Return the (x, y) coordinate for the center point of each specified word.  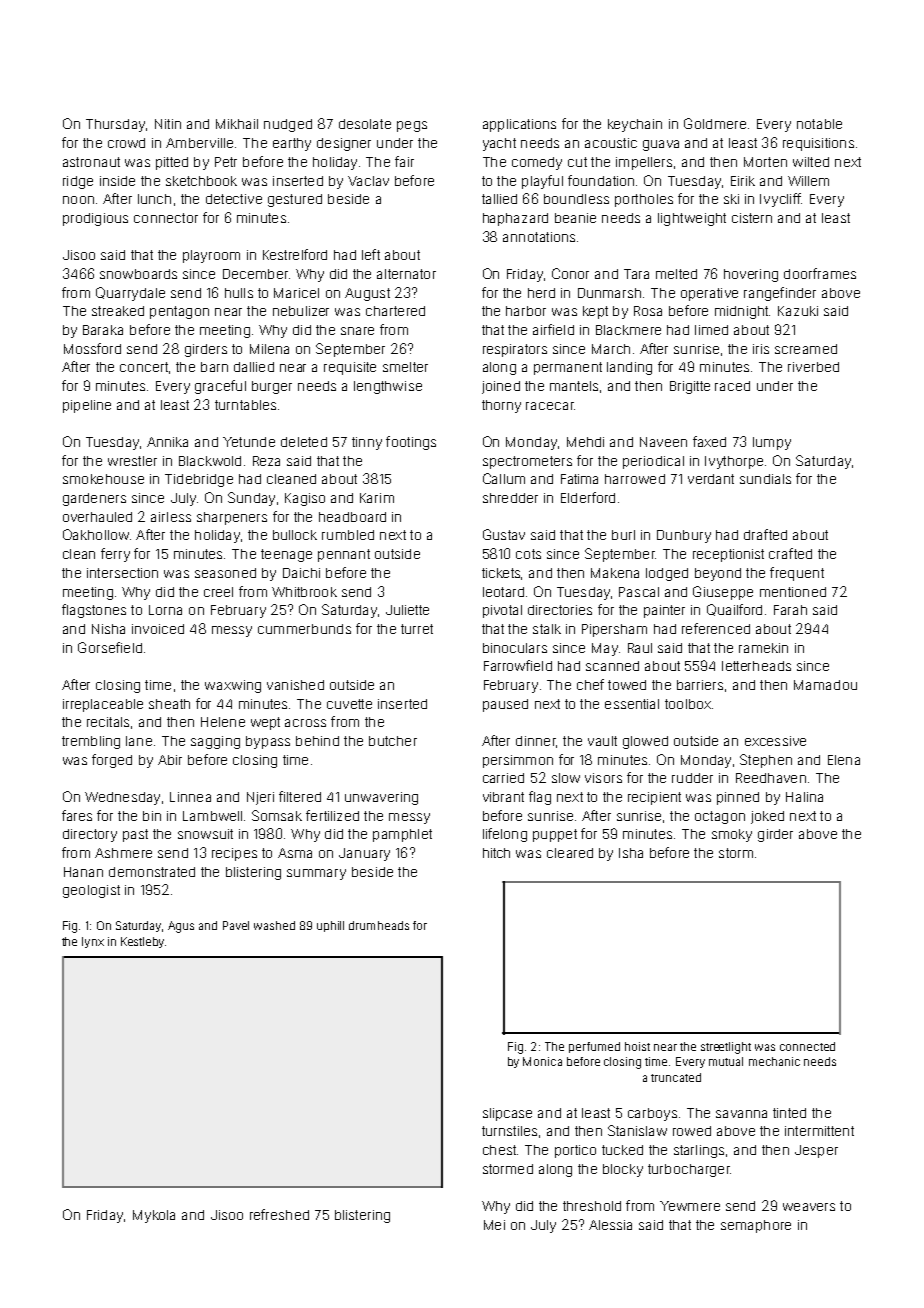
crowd (126, 143)
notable (819, 124)
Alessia (610, 1225)
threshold (592, 1206)
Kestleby (142, 942)
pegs (412, 126)
